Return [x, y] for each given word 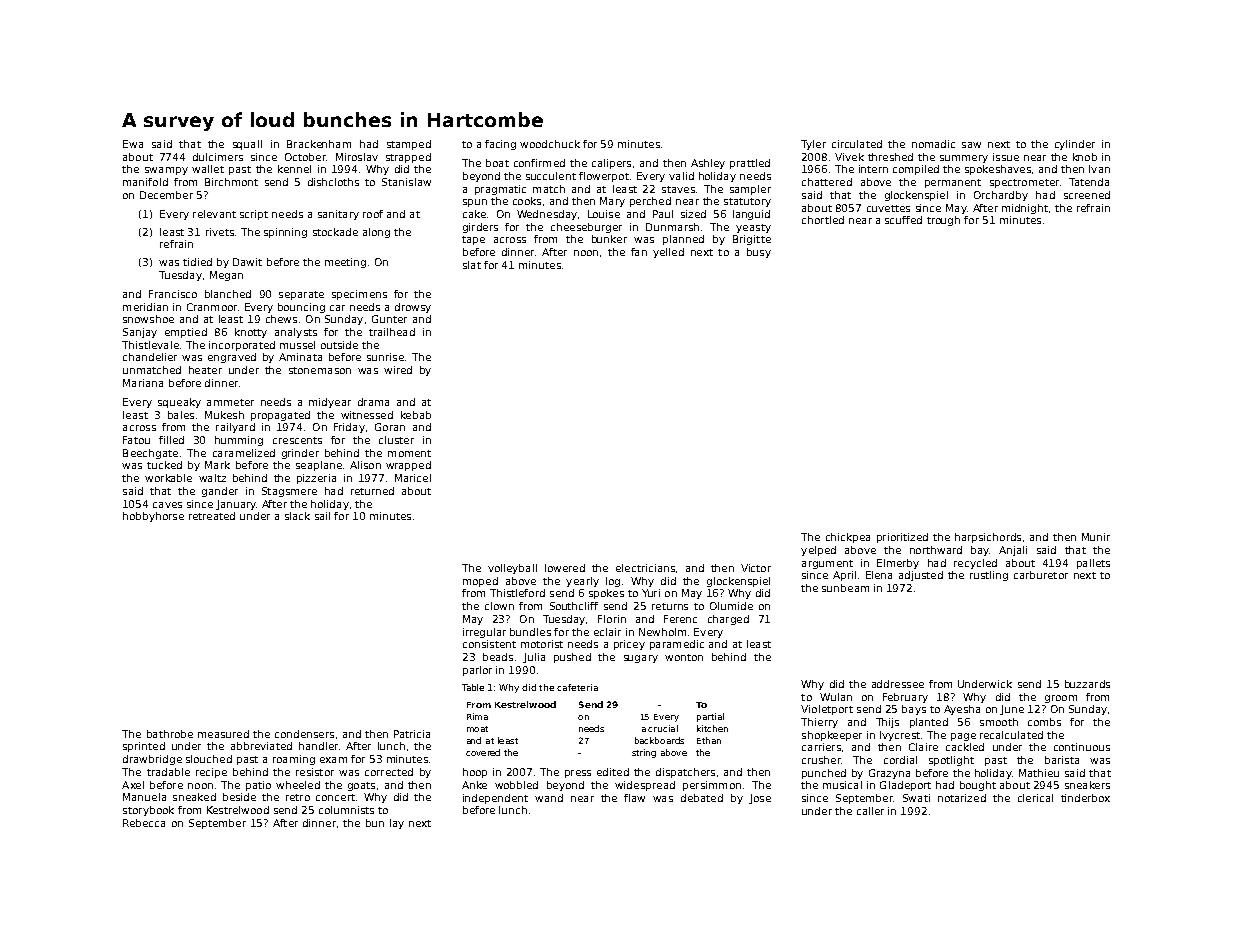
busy [759, 253]
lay [397, 824]
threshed [890, 157]
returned [372, 491]
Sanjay [140, 333]
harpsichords [988, 538]
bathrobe [170, 734]
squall [247, 145]
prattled [750, 164]
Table [473, 687]
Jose [760, 799]
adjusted [921, 576]
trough [943, 221]
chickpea [848, 538]
